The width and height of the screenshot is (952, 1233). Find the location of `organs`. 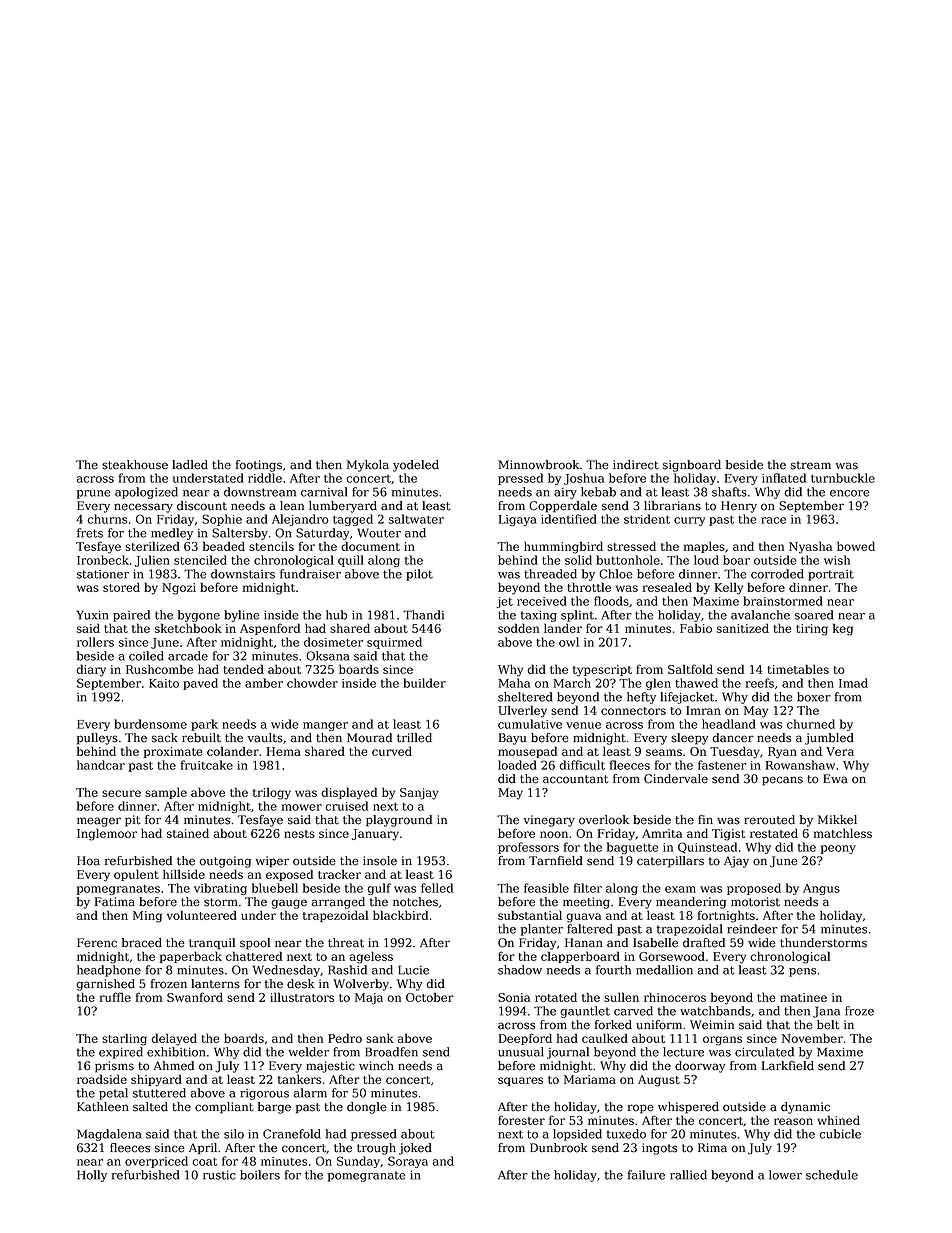

organs is located at coordinates (722, 1041).
